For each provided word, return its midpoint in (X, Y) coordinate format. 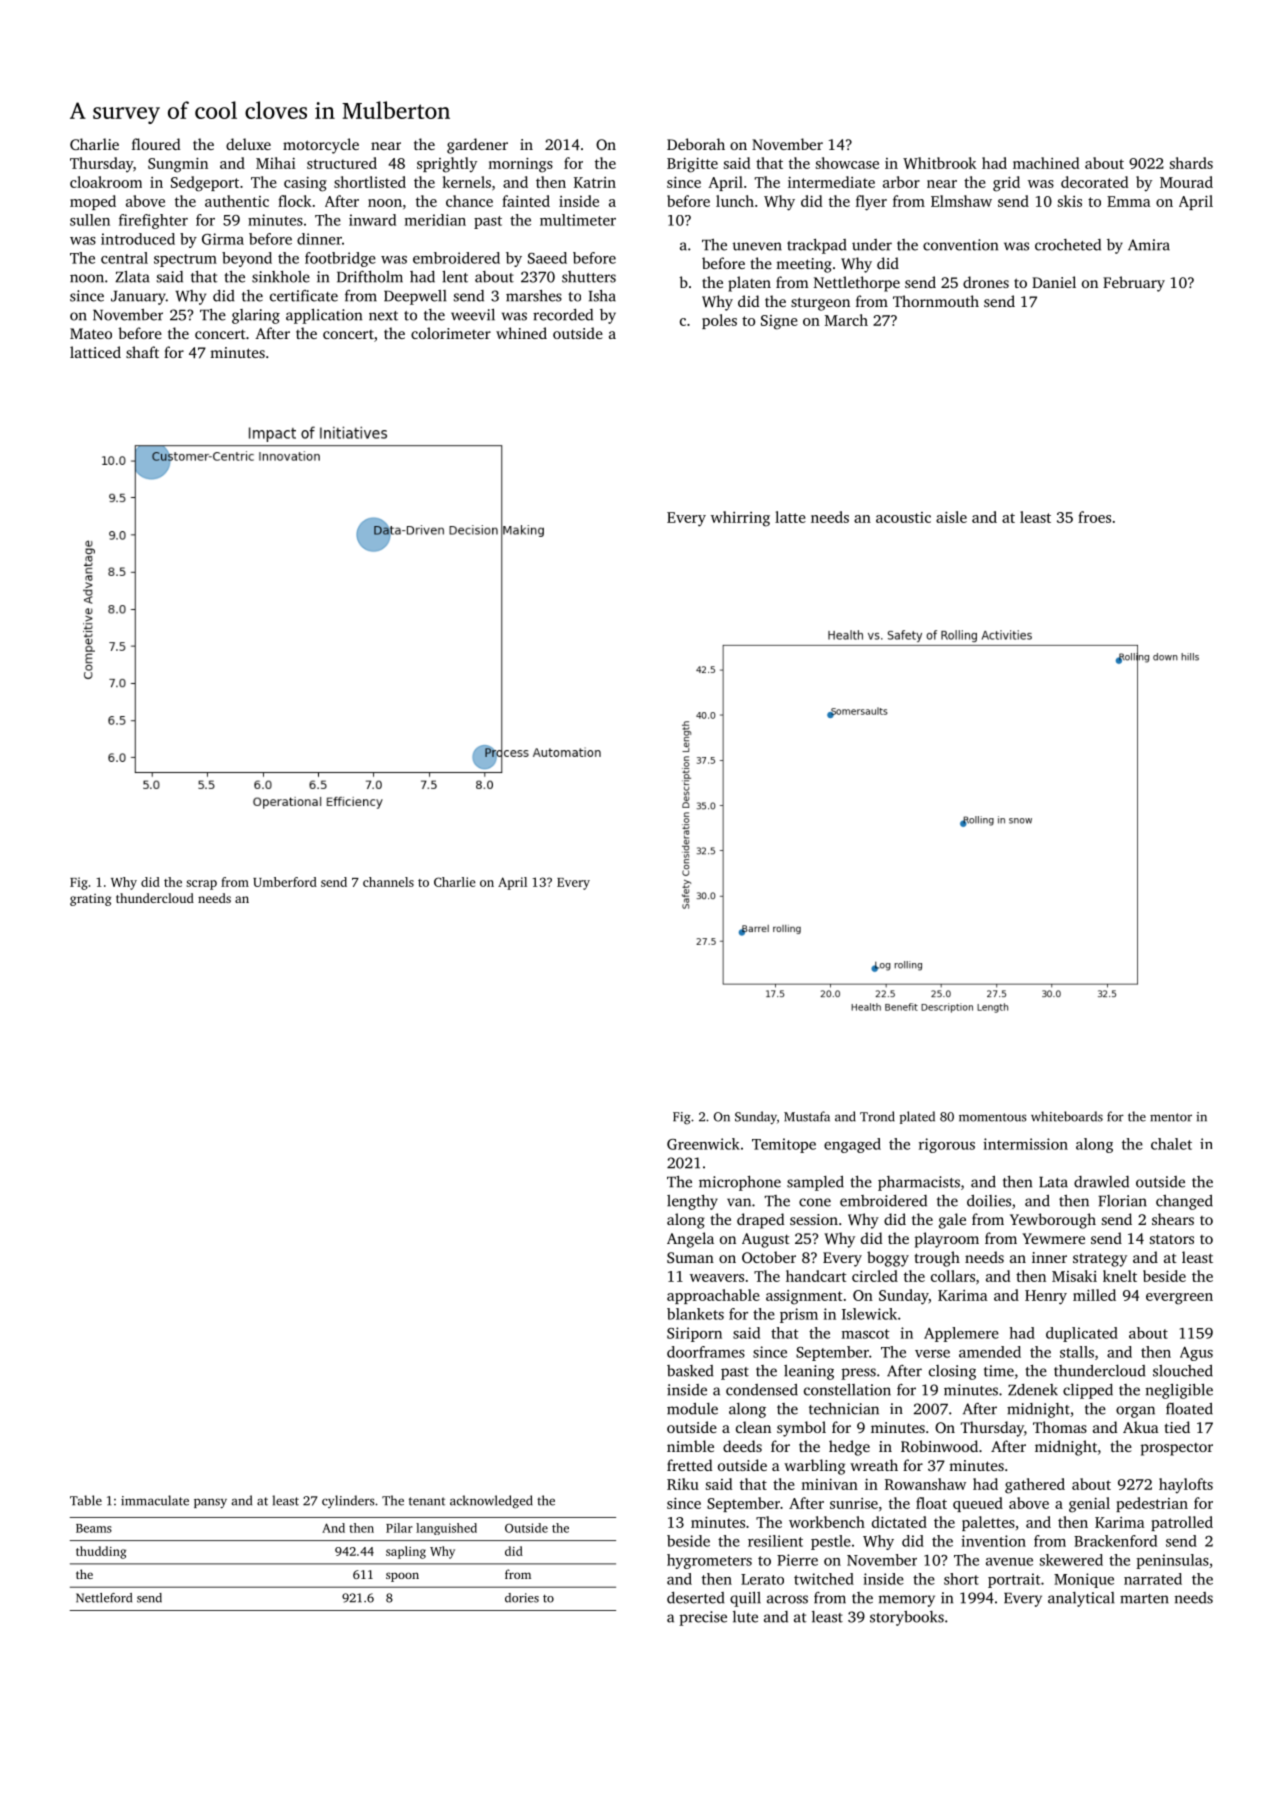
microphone (740, 1183)
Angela (690, 1240)
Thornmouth (936, 301)
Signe (779, 322)
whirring (740, 519)
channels (388, 882)
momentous (993, 1117)
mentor (1171, 1117)
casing (305, 184)
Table (86, 1500)
